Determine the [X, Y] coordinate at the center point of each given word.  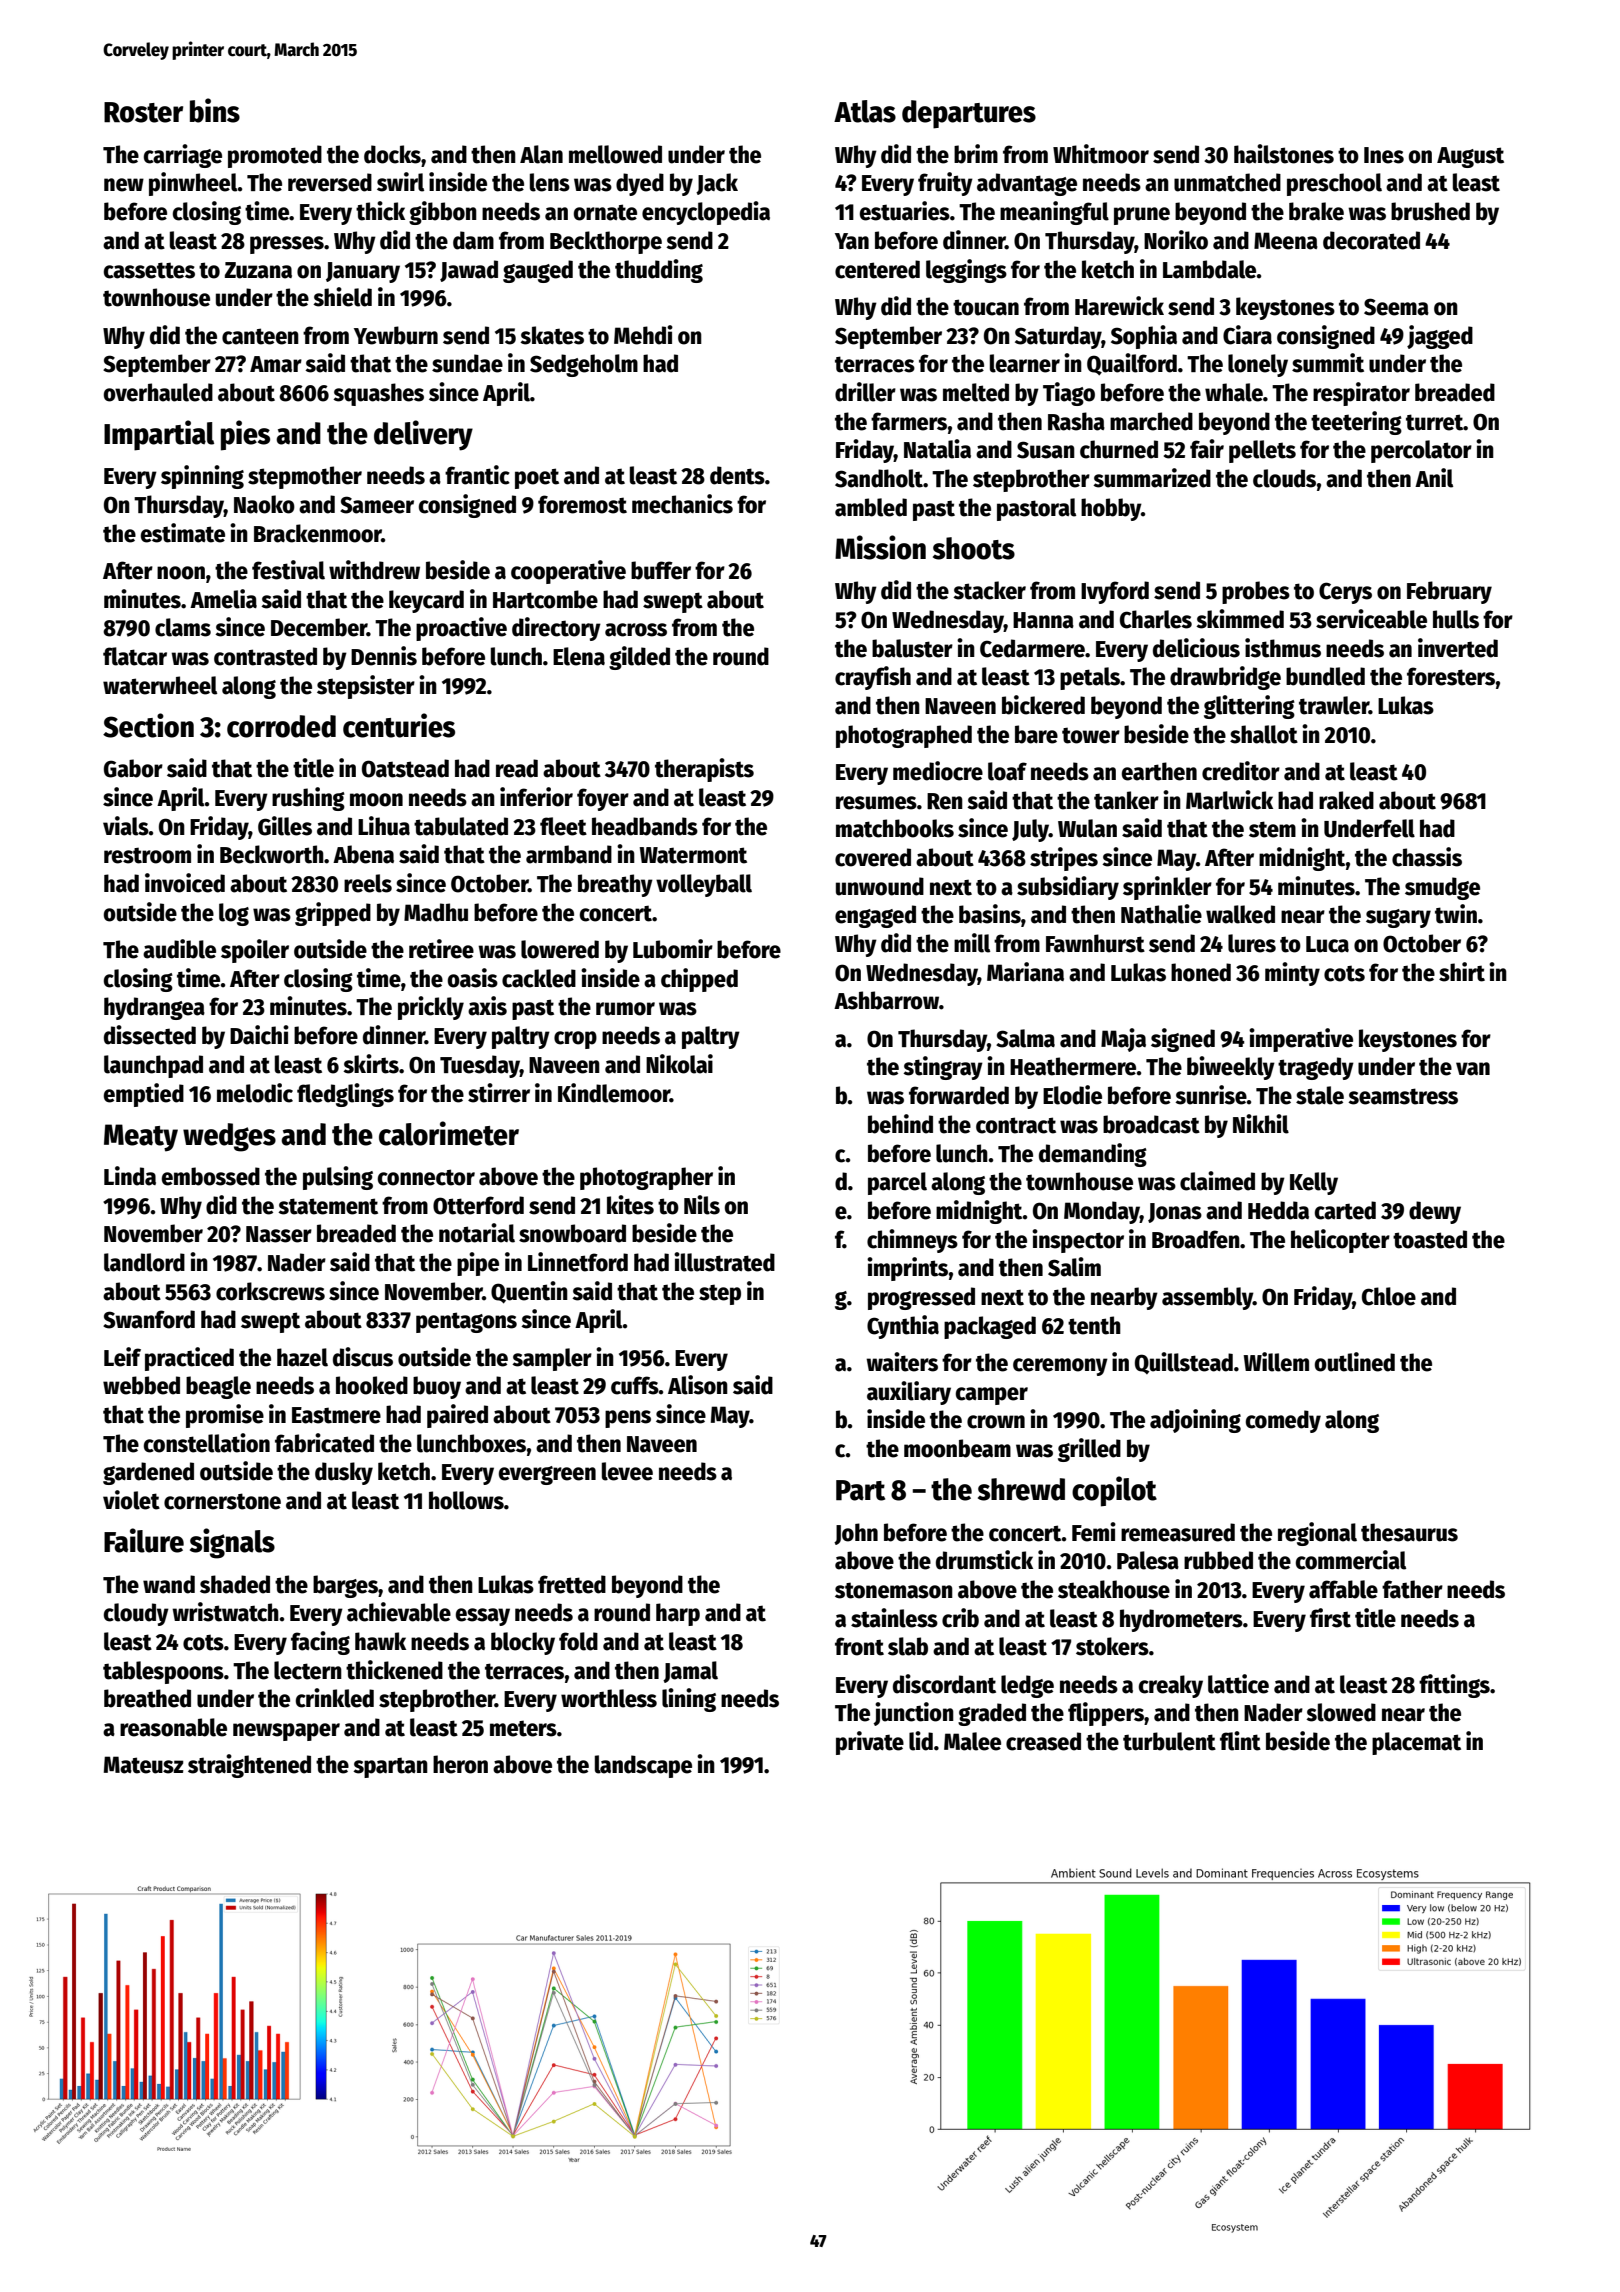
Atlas [865, 111]
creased [1043, 1741]
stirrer [499, 1093]
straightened [249, 1766]
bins [215, 110]
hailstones [1284, 154]
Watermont [693, 855]
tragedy [1316, 1068]
